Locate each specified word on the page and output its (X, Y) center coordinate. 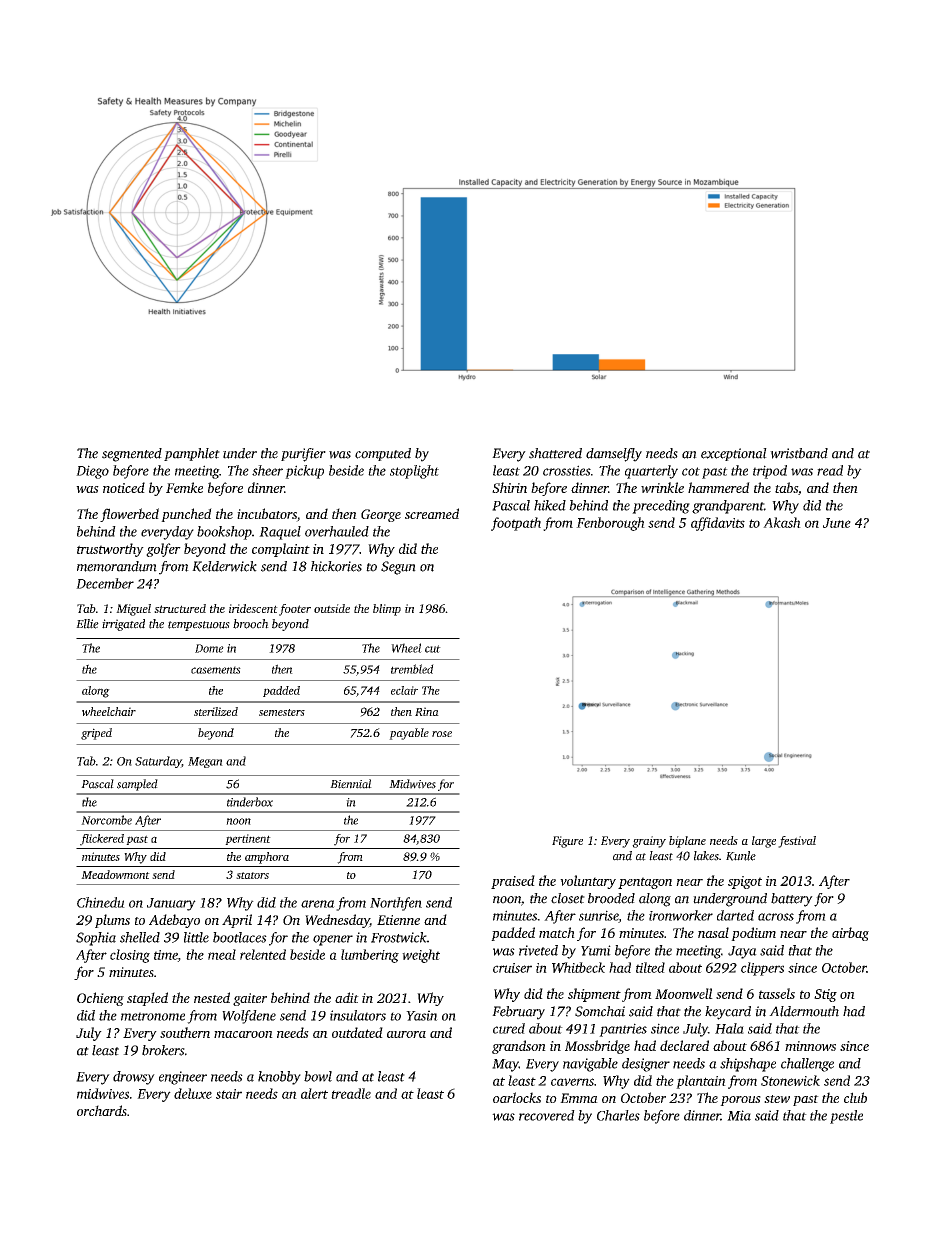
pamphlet (192, 454)
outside (332, 608)
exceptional (734, 454)
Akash (782, 522)
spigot (745, 882)
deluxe (193, 1093)
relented (263, 954)
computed (383, 454)
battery (792, 900)
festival (797, 842)
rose (442, 734)
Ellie (87, 624)
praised (513, 882)
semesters (282, 712)
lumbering (370, 956)
